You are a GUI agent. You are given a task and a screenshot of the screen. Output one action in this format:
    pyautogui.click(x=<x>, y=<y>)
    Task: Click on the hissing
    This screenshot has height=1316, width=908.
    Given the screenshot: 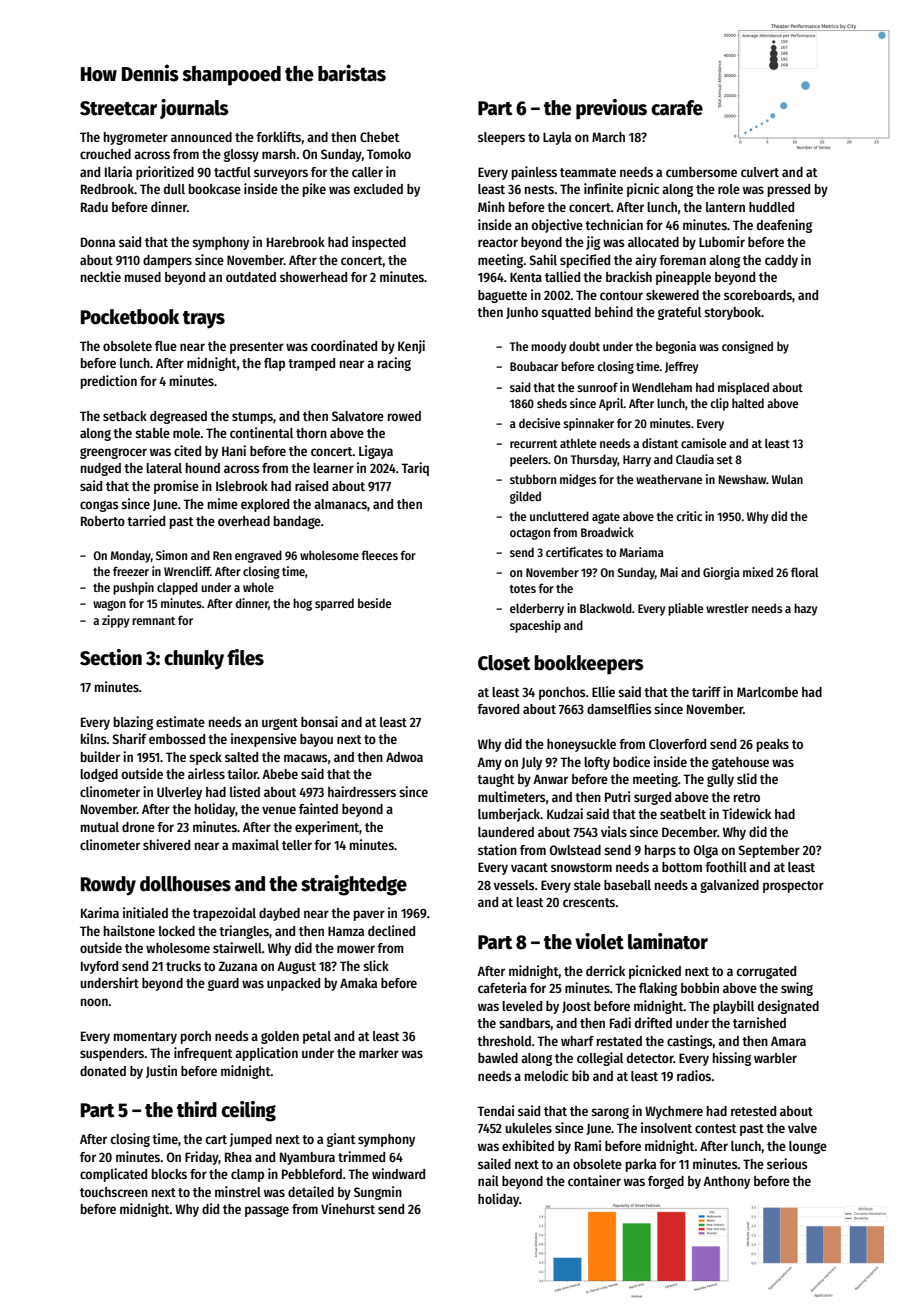 What is the action you would take?
    pyautogui.click(x=732, y=1059)
